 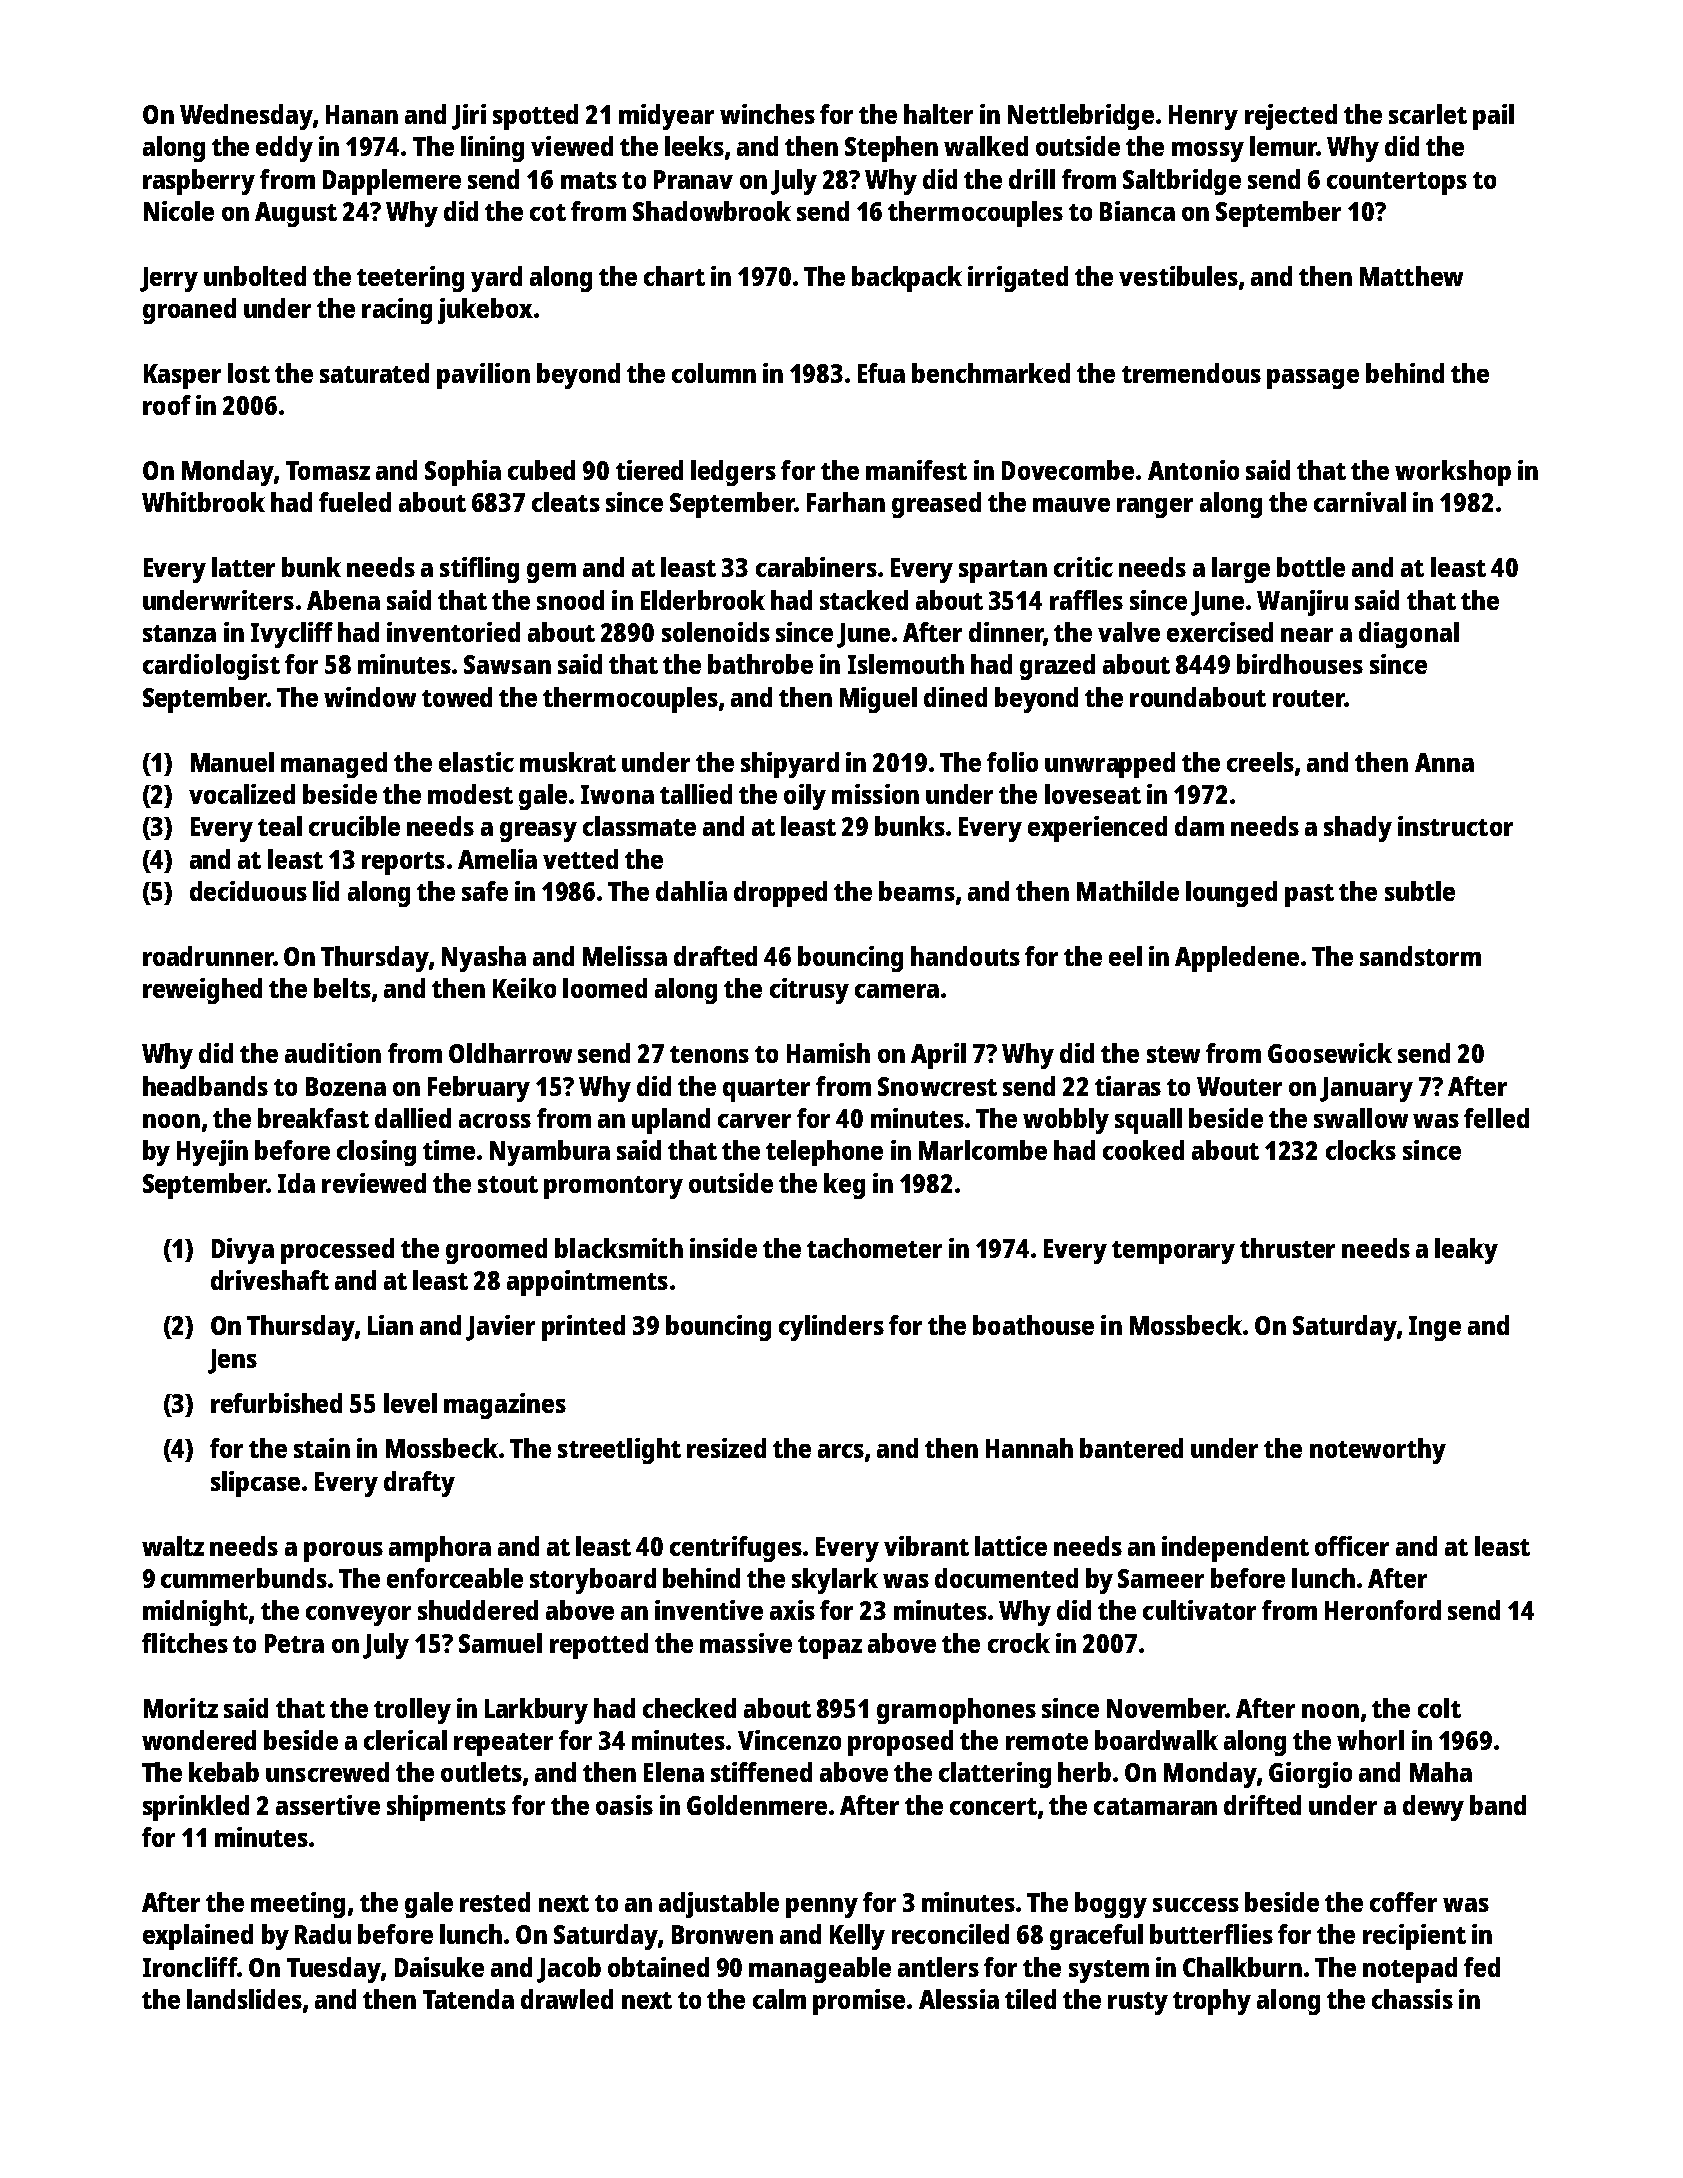 What do you see at coordinates (242, 794) in the image?
I see `vocalized` at bounding box center [242, 794].
